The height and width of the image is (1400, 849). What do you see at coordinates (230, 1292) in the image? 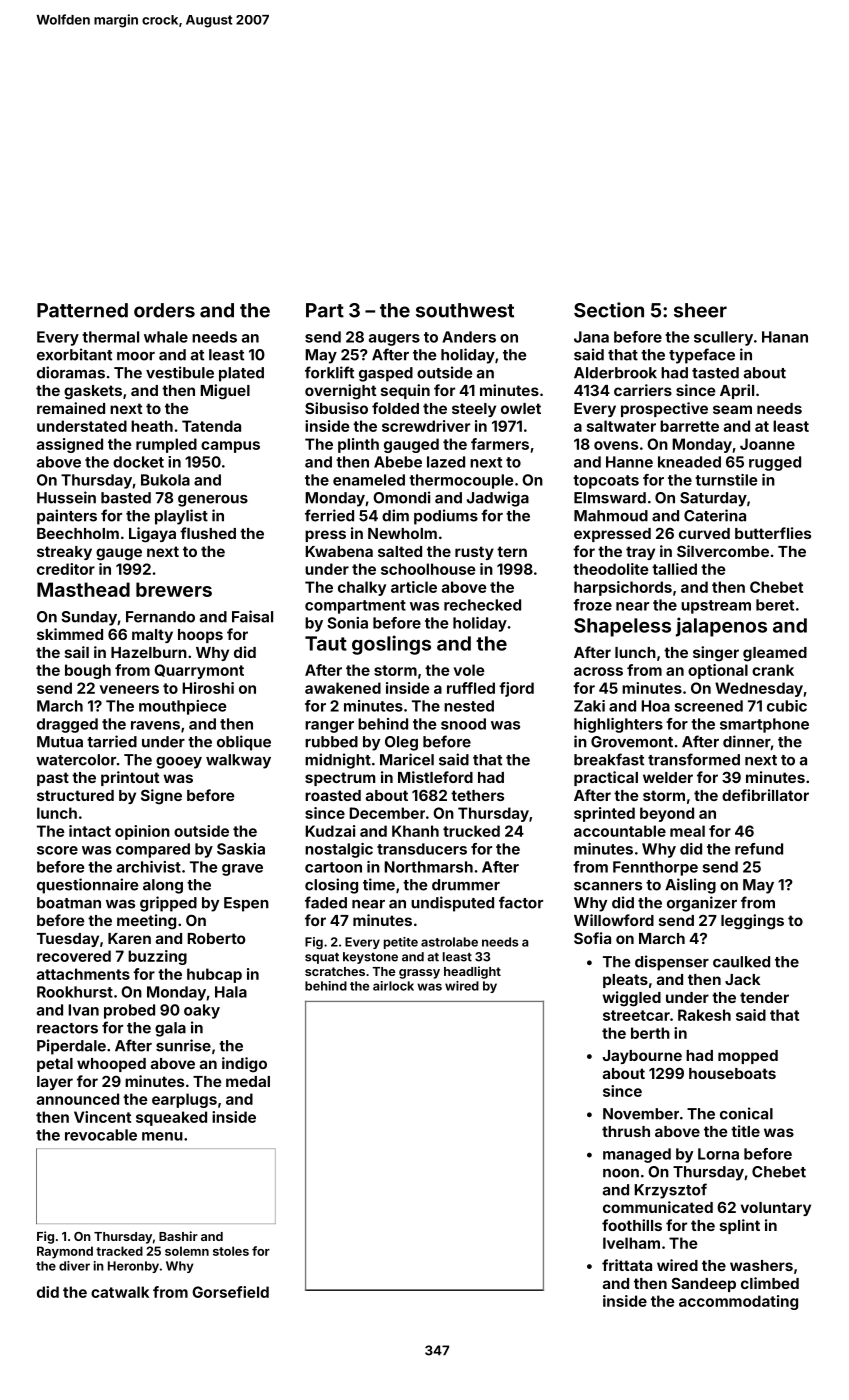
I see `Gorsefield` at bounding box center [230, 1292].
